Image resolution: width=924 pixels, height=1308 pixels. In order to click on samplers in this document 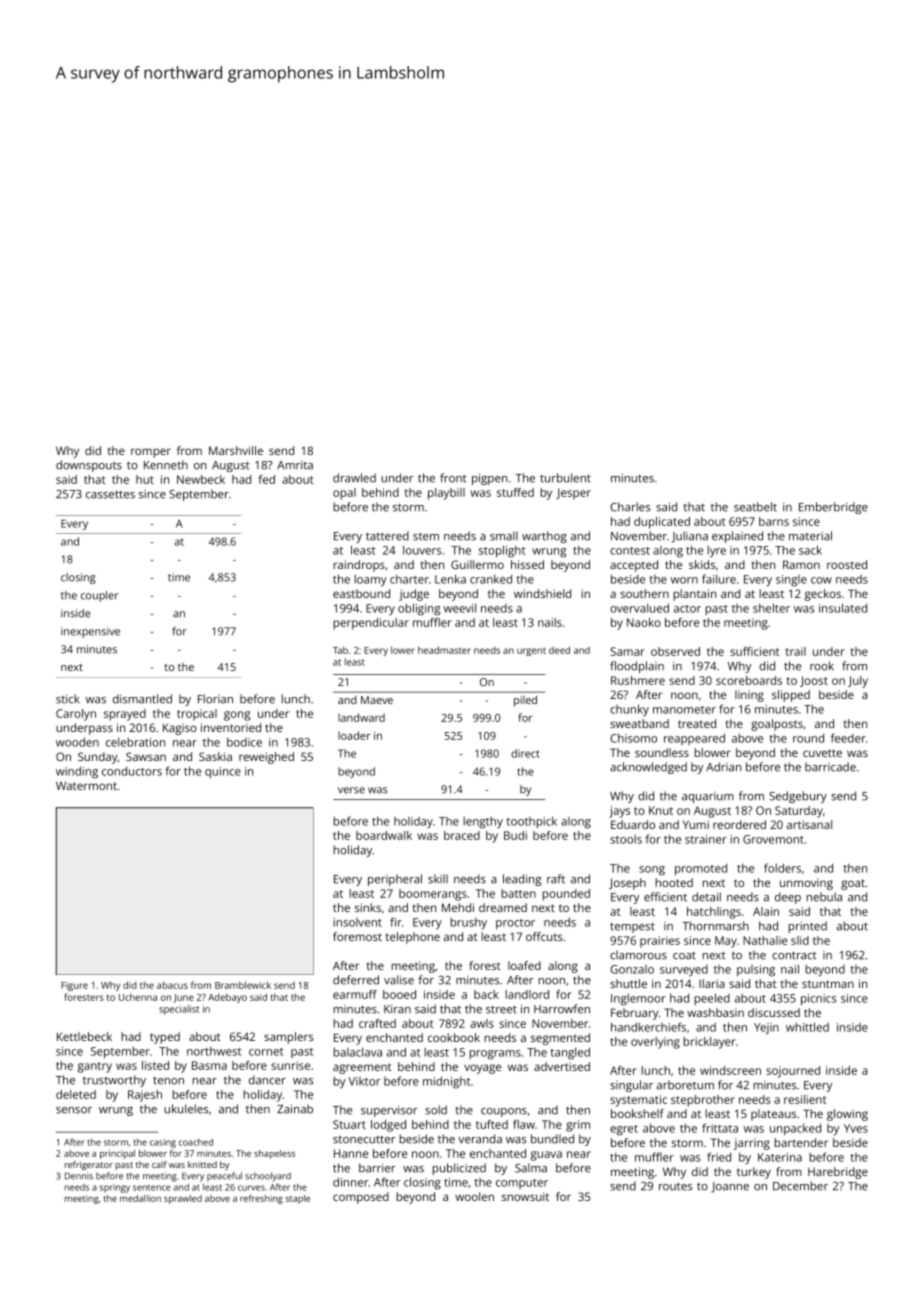, I will do `click(288, 1038)`.
